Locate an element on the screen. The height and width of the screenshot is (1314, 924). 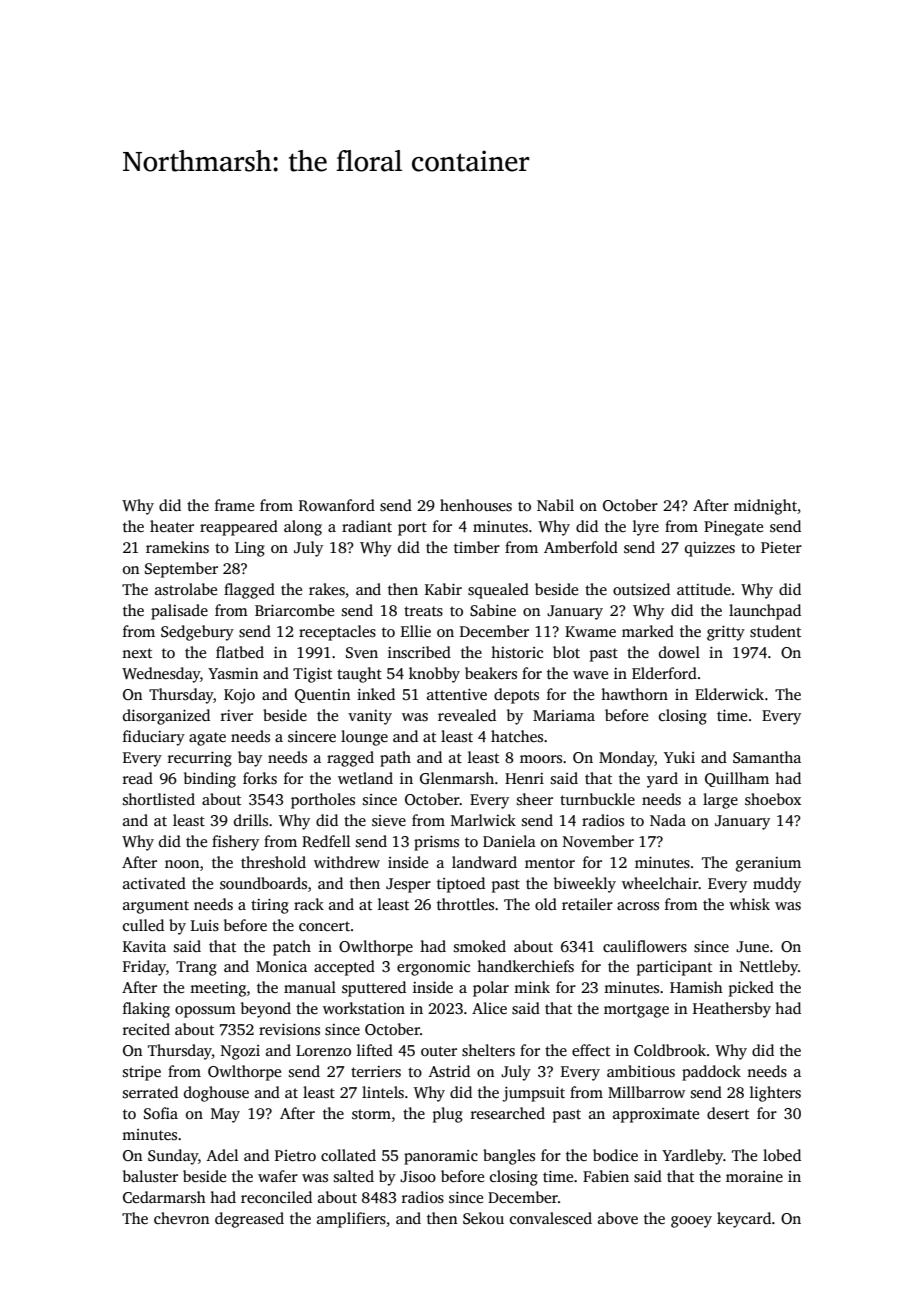
Sabine is located at coordinates (493, 610).
